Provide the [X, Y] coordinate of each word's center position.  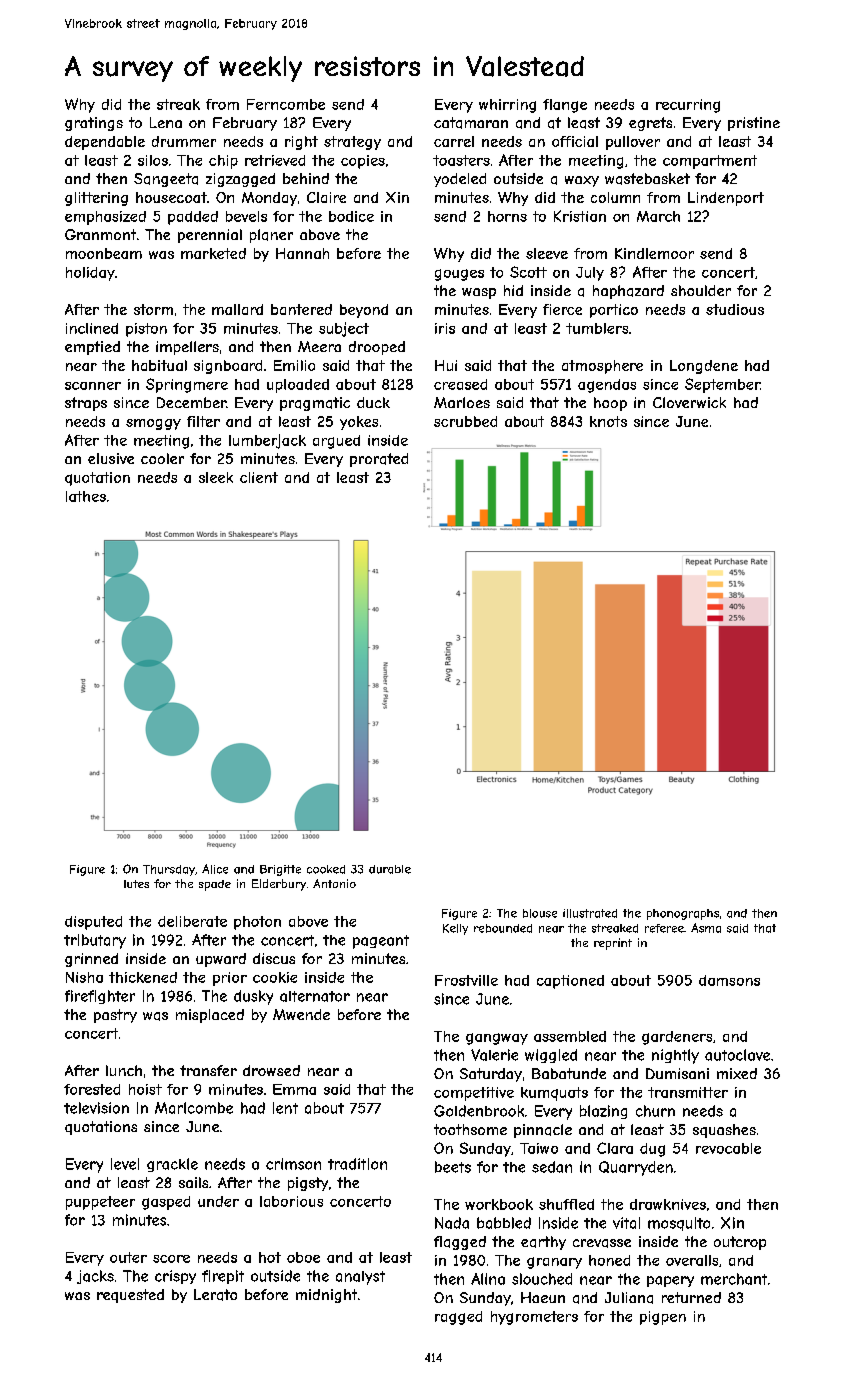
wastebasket [647, 179]
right [301, 143]
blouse [540, 913]
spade [215, 885]
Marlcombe [194, 1108]
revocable [728, 1148]
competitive [474, 1094]
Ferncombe [286, 104]
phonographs [683, 914]
